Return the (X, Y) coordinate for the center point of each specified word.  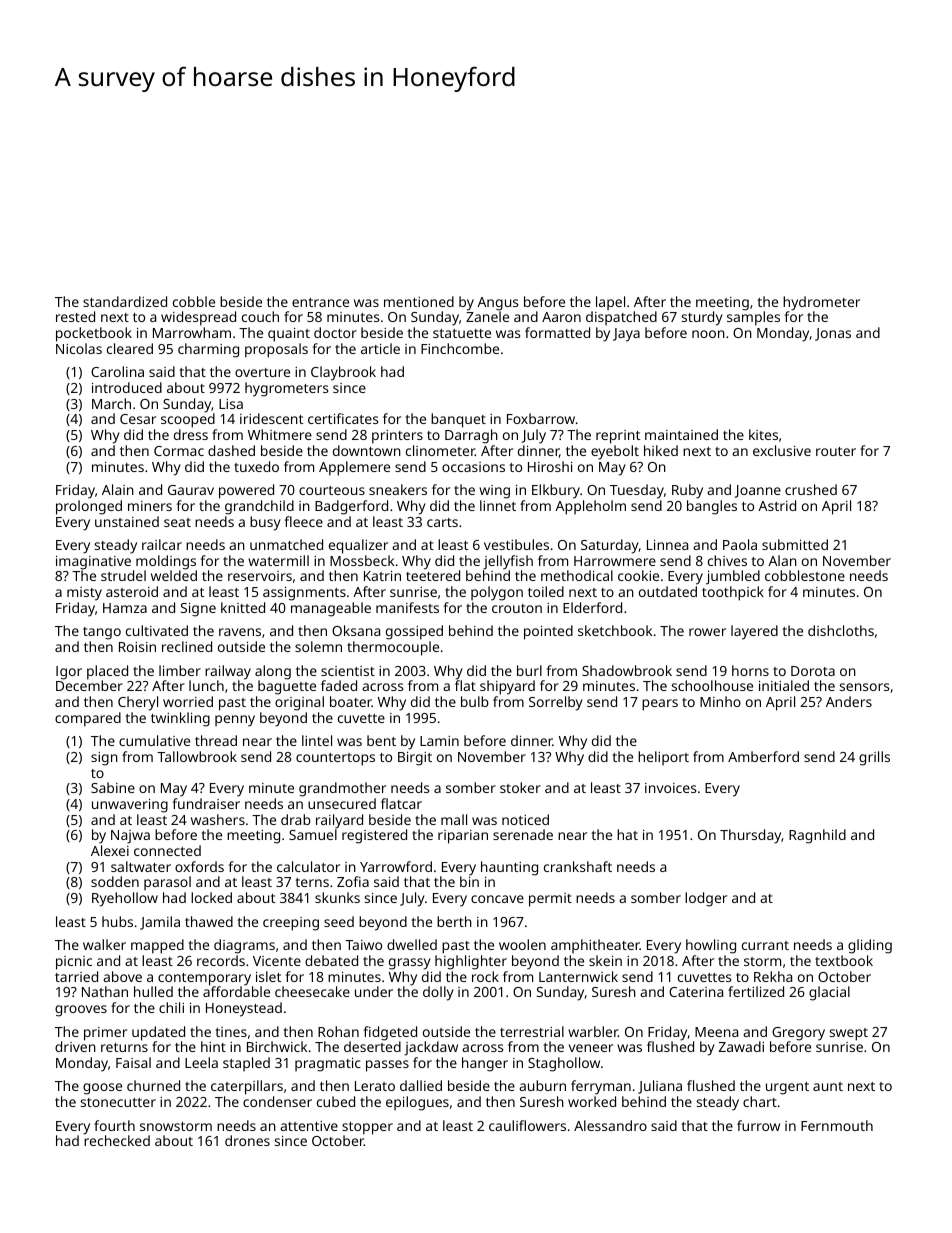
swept (849, 1034)
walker (104, 944)
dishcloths (841, 630)
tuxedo (256, 466)
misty (84, 594)
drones (247, 1140)
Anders (849, 701)
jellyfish (508, 562)
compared (88, 719)
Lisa (231, 404)
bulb (475, 701)
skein (605, 960)
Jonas (833, 334)
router (836, 451)
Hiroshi (550, 466)
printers (397, 437)
